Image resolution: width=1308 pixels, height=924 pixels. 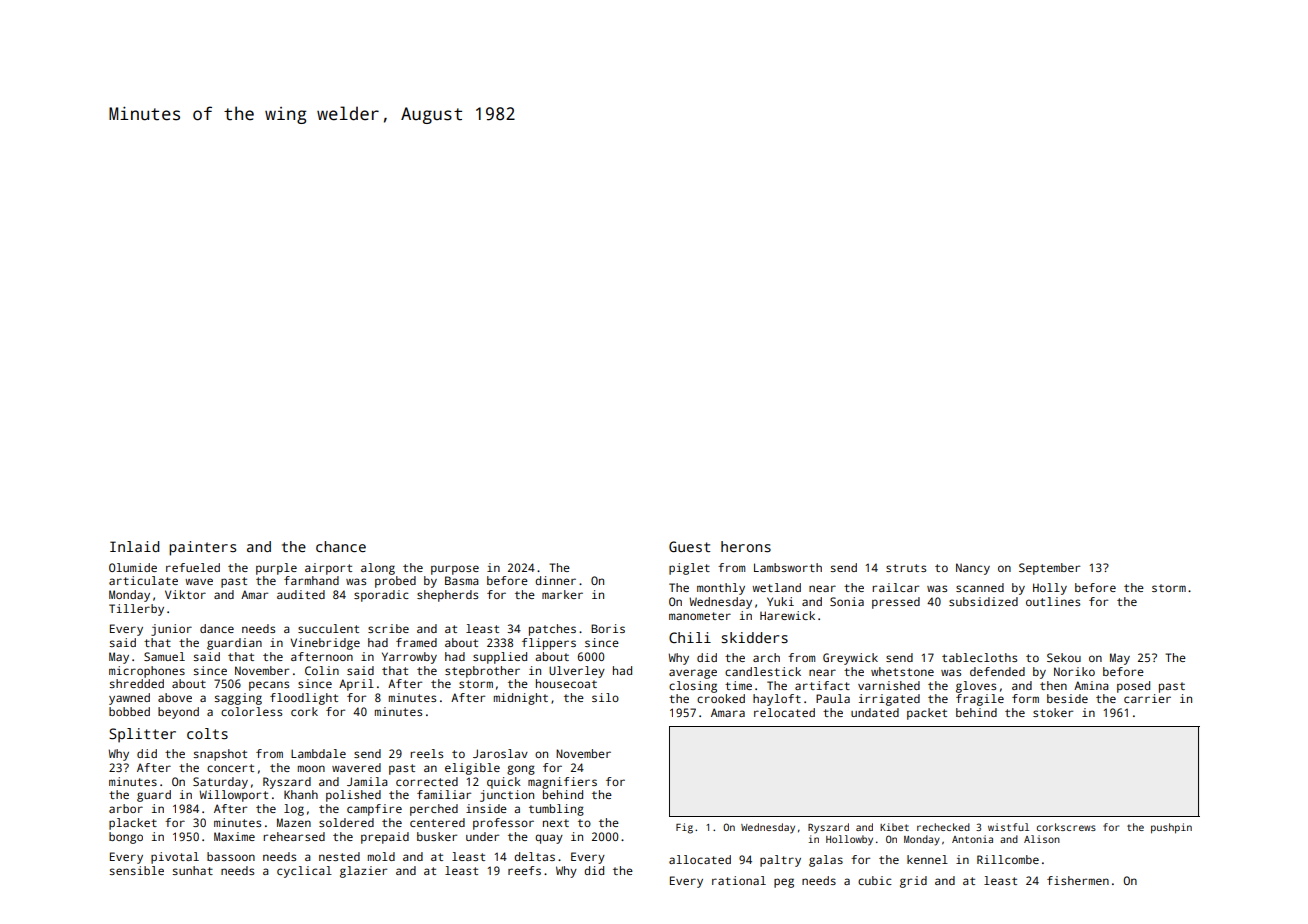 I want to click on glazier, so click(x=363, y=872).
